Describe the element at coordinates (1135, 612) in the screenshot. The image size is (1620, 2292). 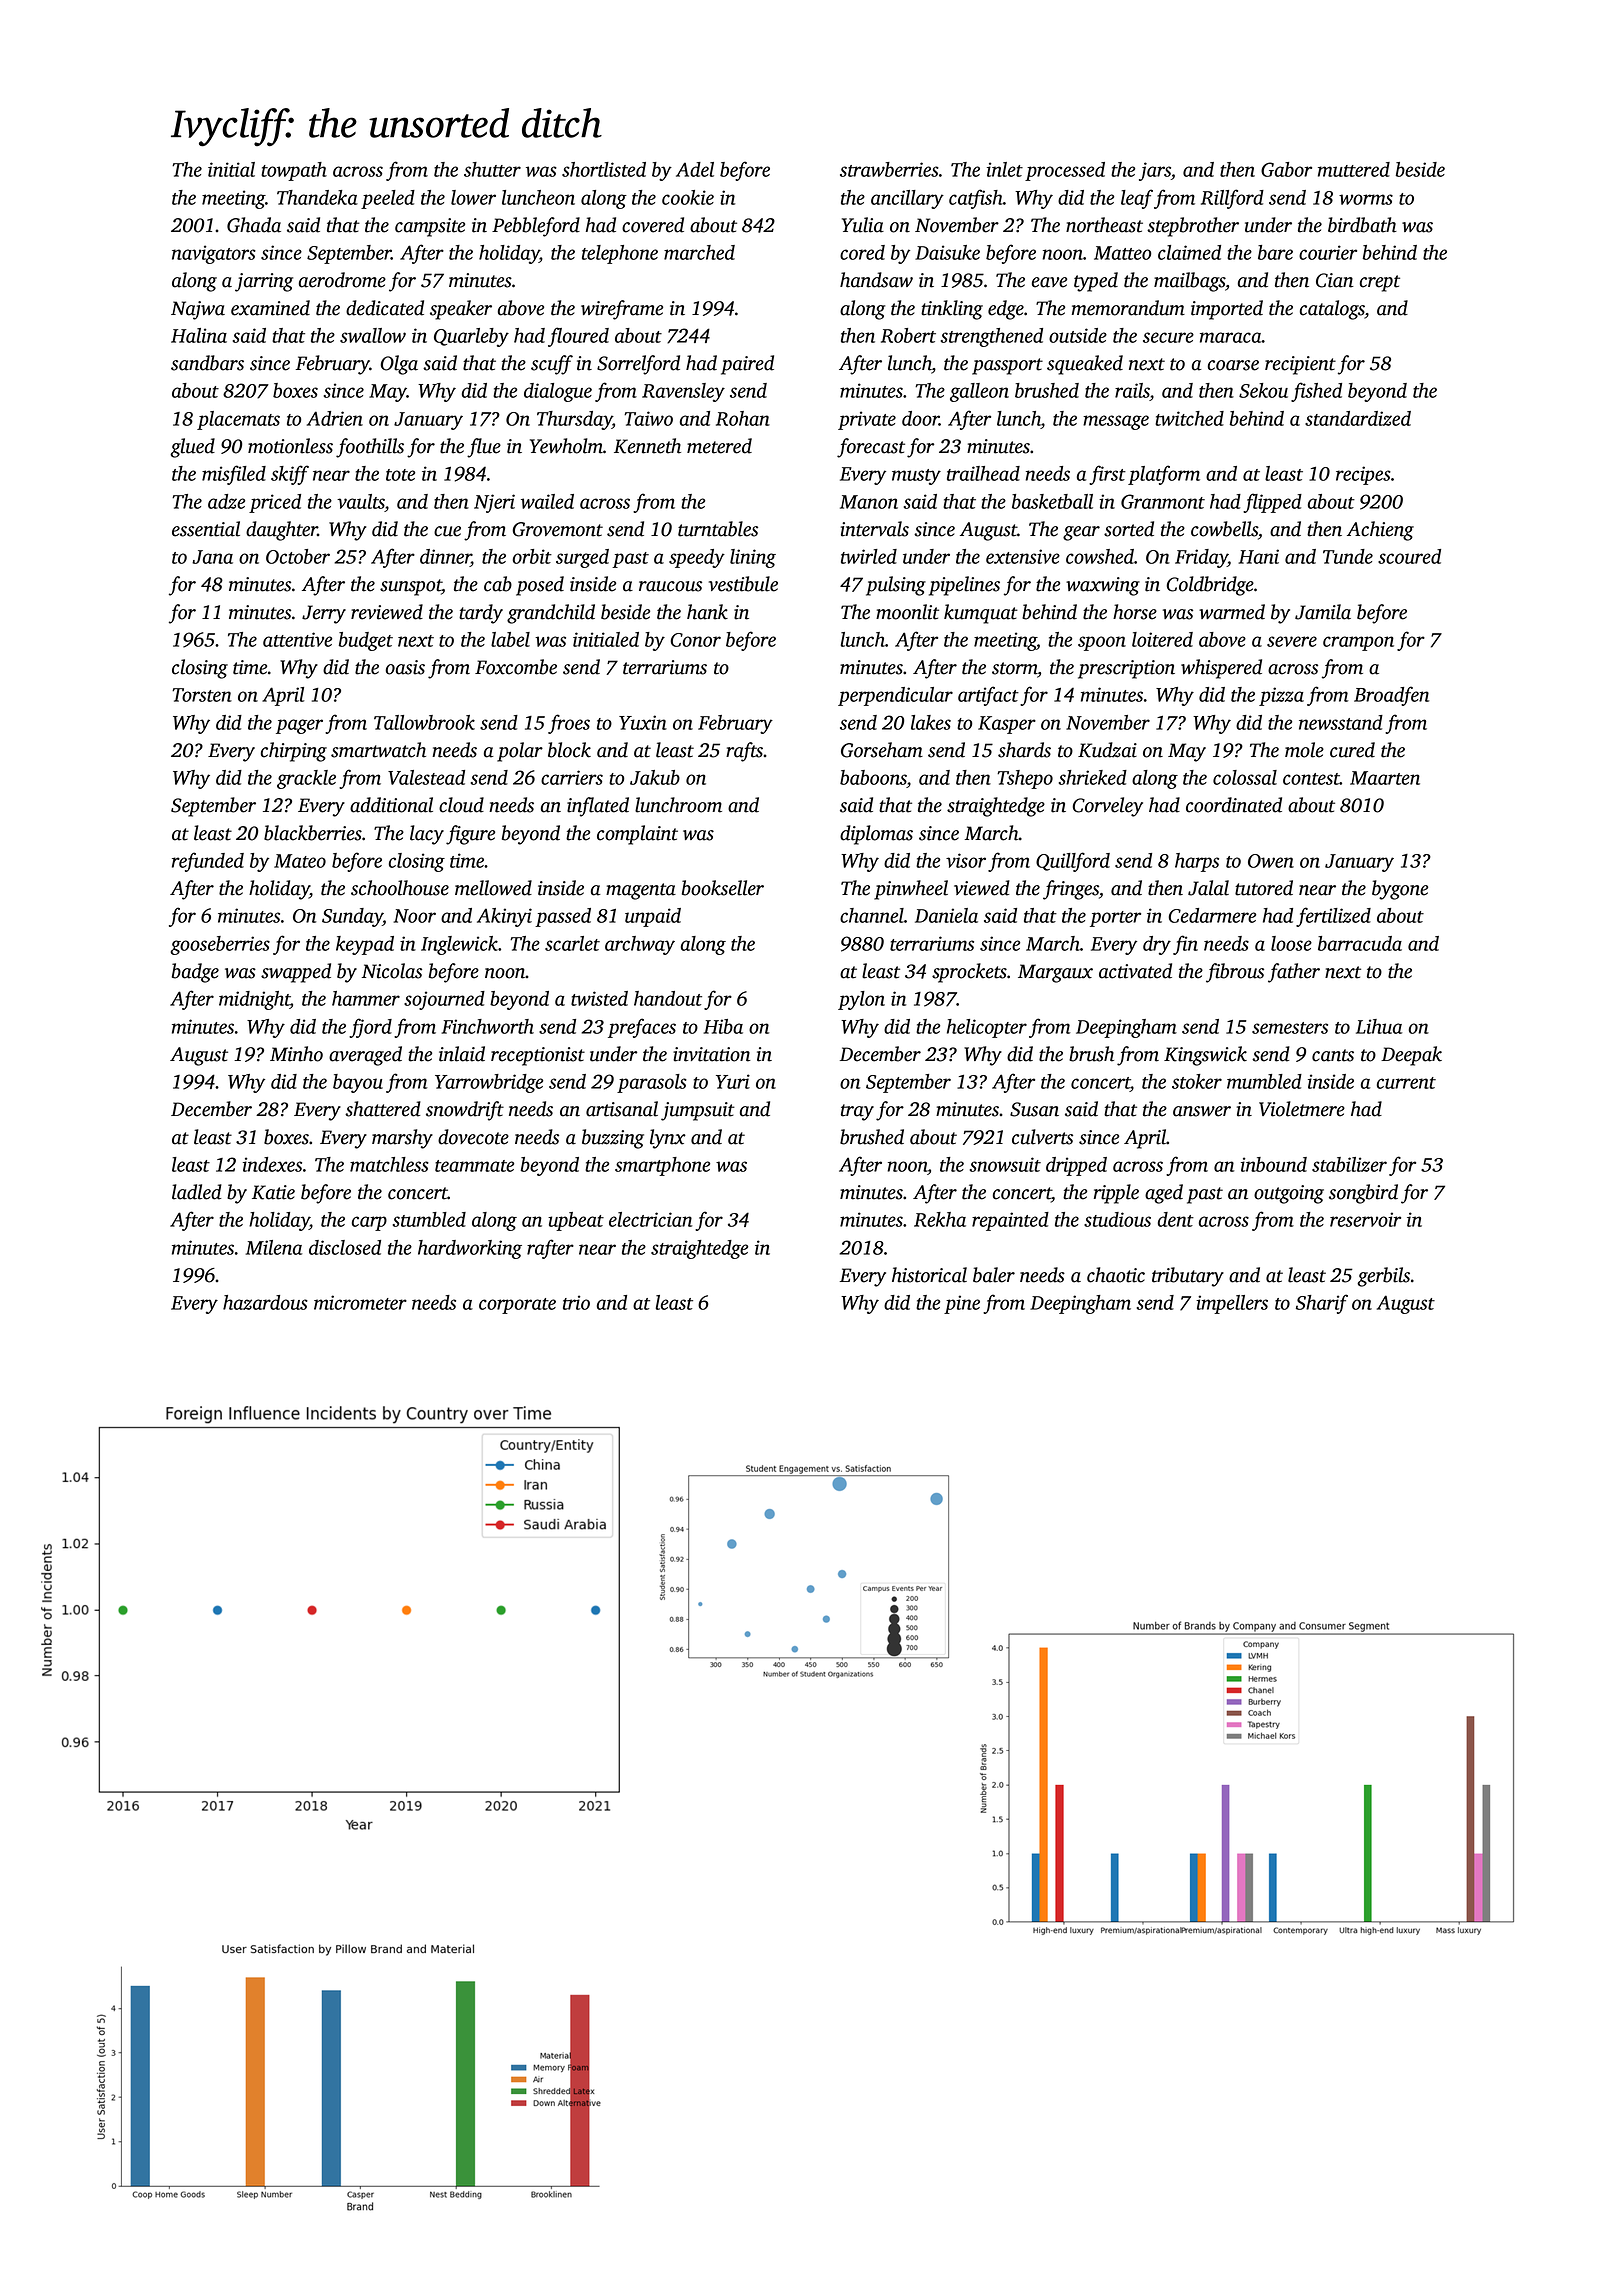
I see `horse` at that location.
